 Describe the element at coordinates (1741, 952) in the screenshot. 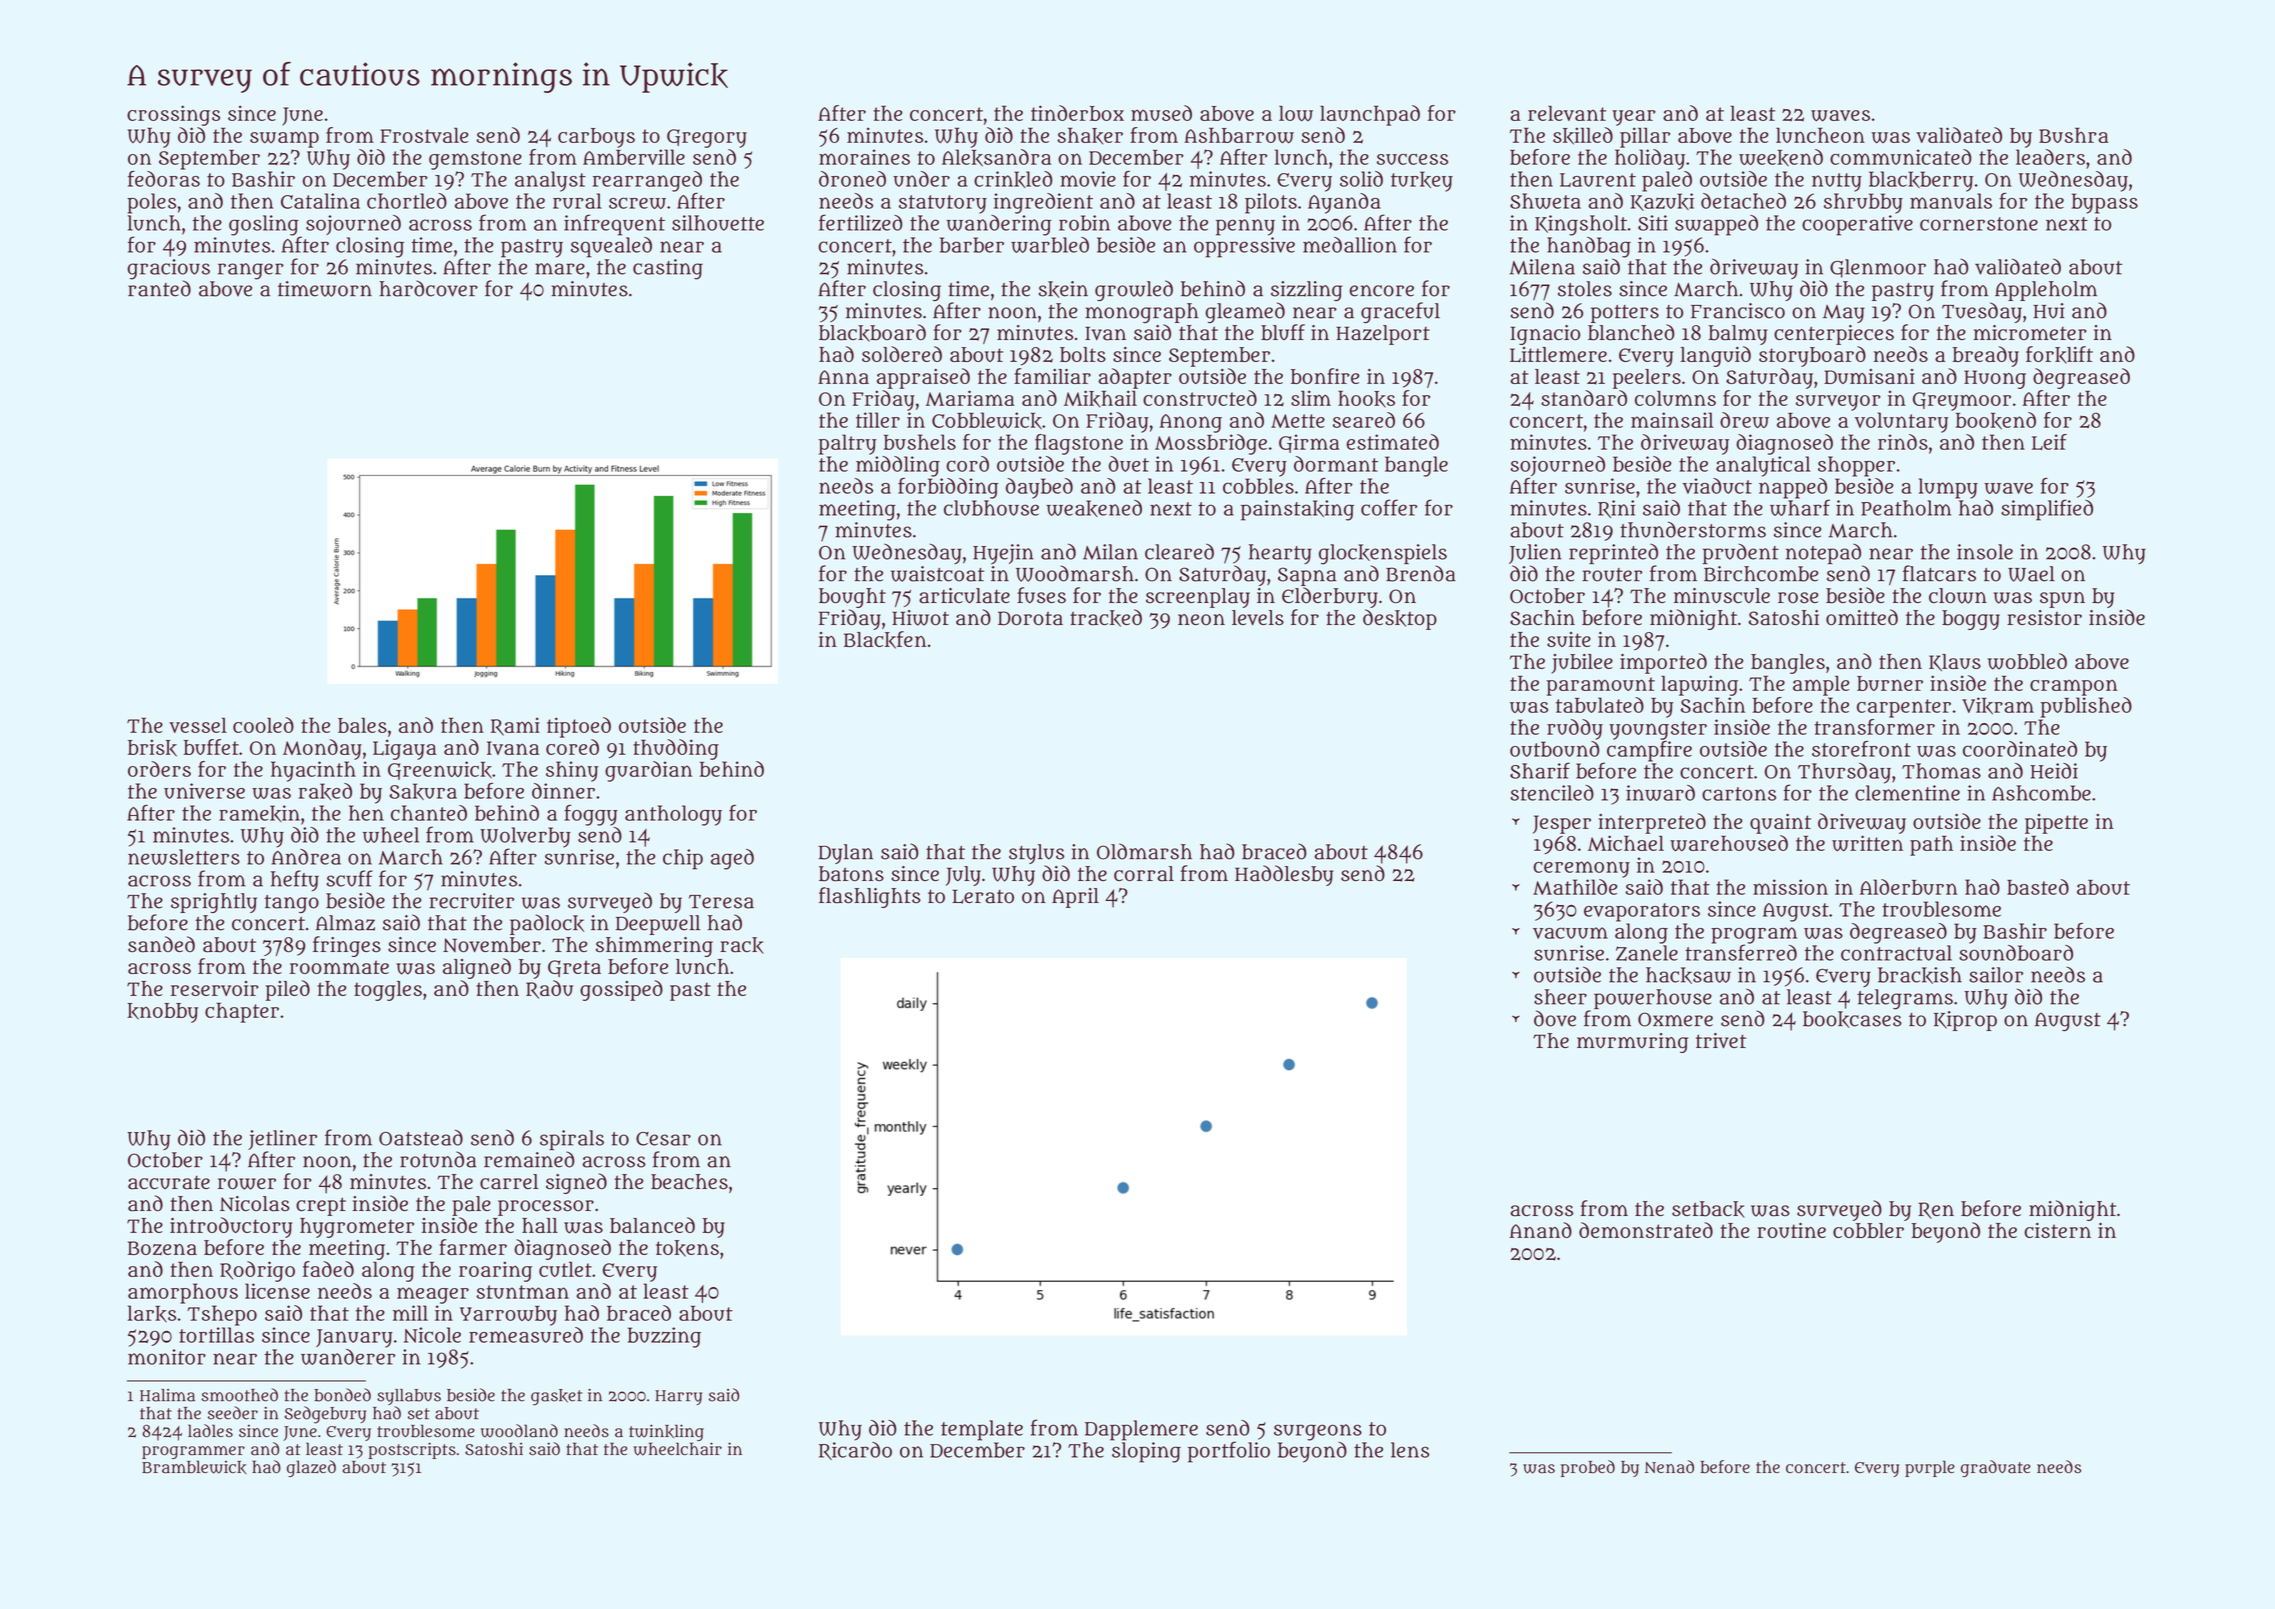

I see `transferred` at that location.
